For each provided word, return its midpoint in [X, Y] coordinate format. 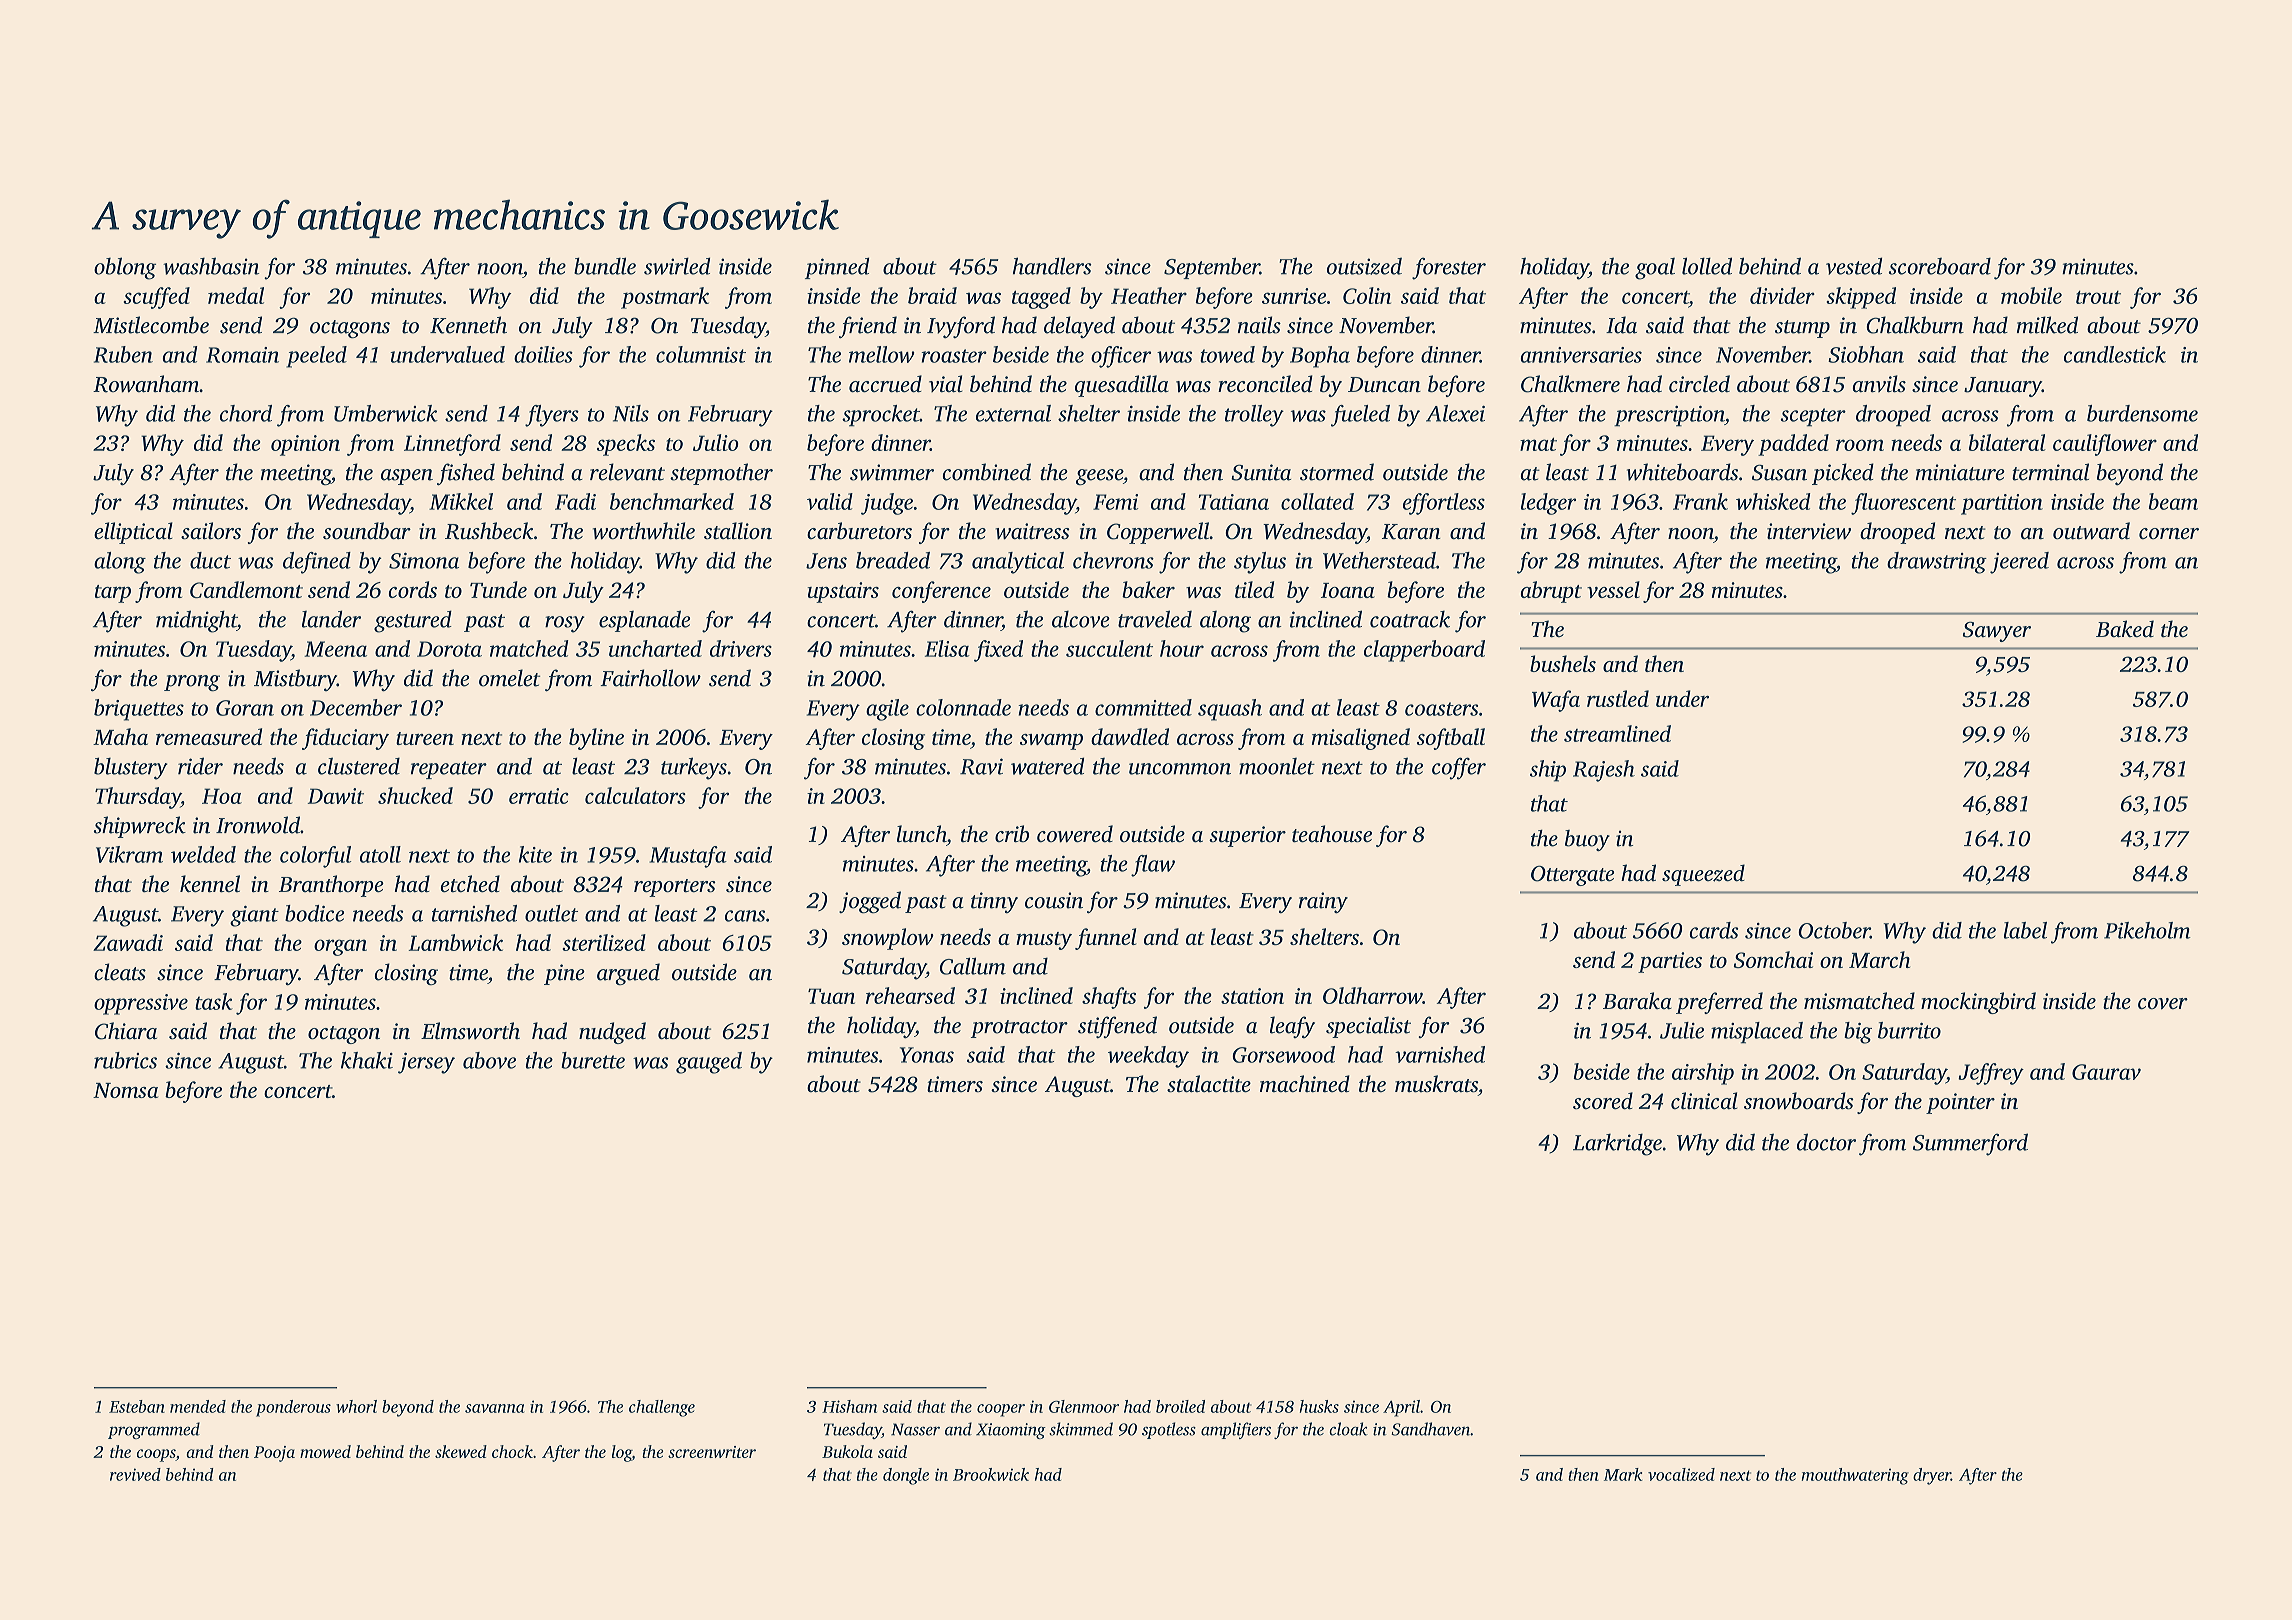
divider [1782, 295]
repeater [449, 770]
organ [340, 947]
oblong [125, 268]
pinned [837, 268]
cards [1714, 930]
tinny [994, 902]
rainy [1323, 902]
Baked [2125, 629]
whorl [356, 1406]
